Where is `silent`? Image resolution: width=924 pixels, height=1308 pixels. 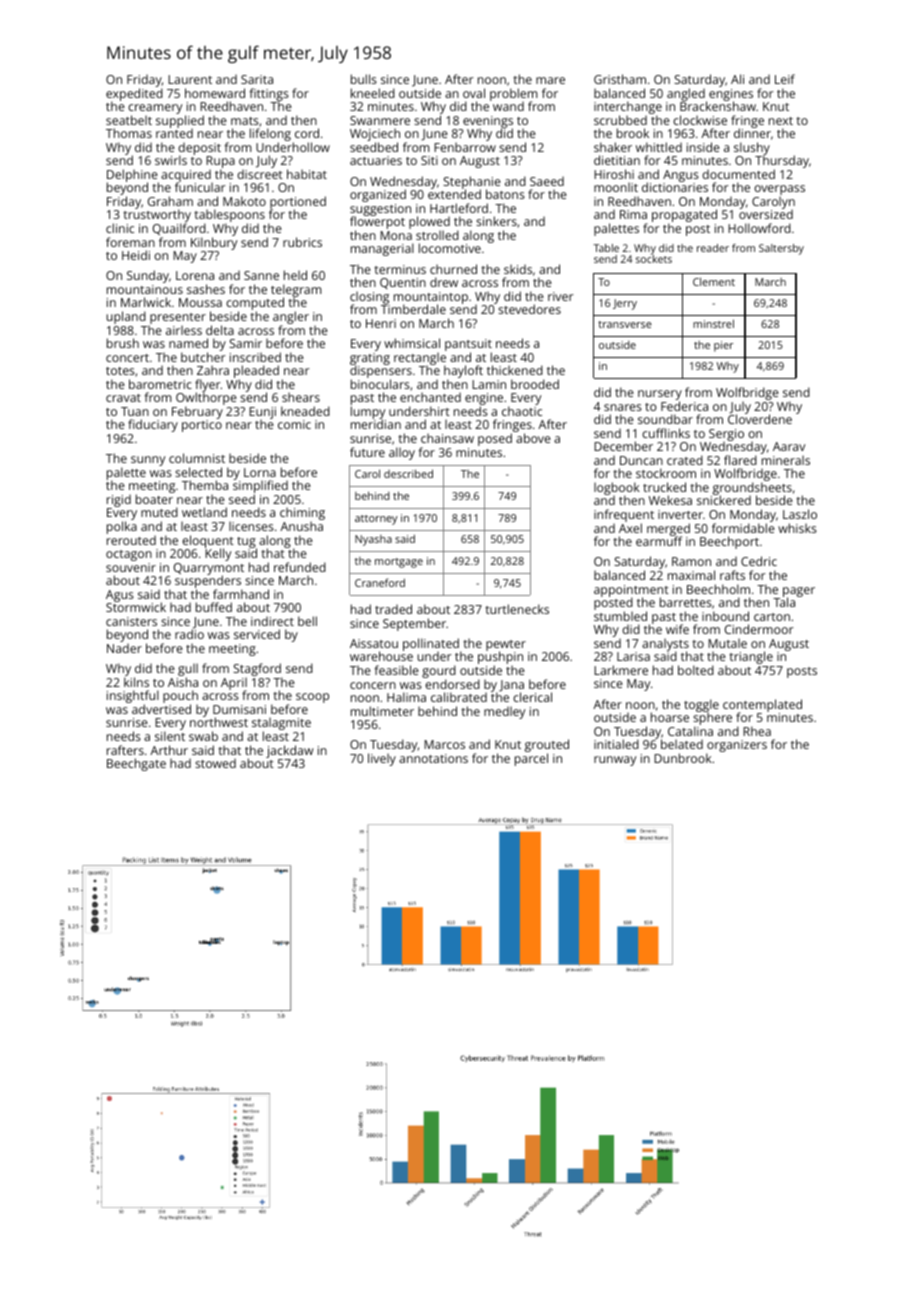 silent is located at coordinates (170, 736).
